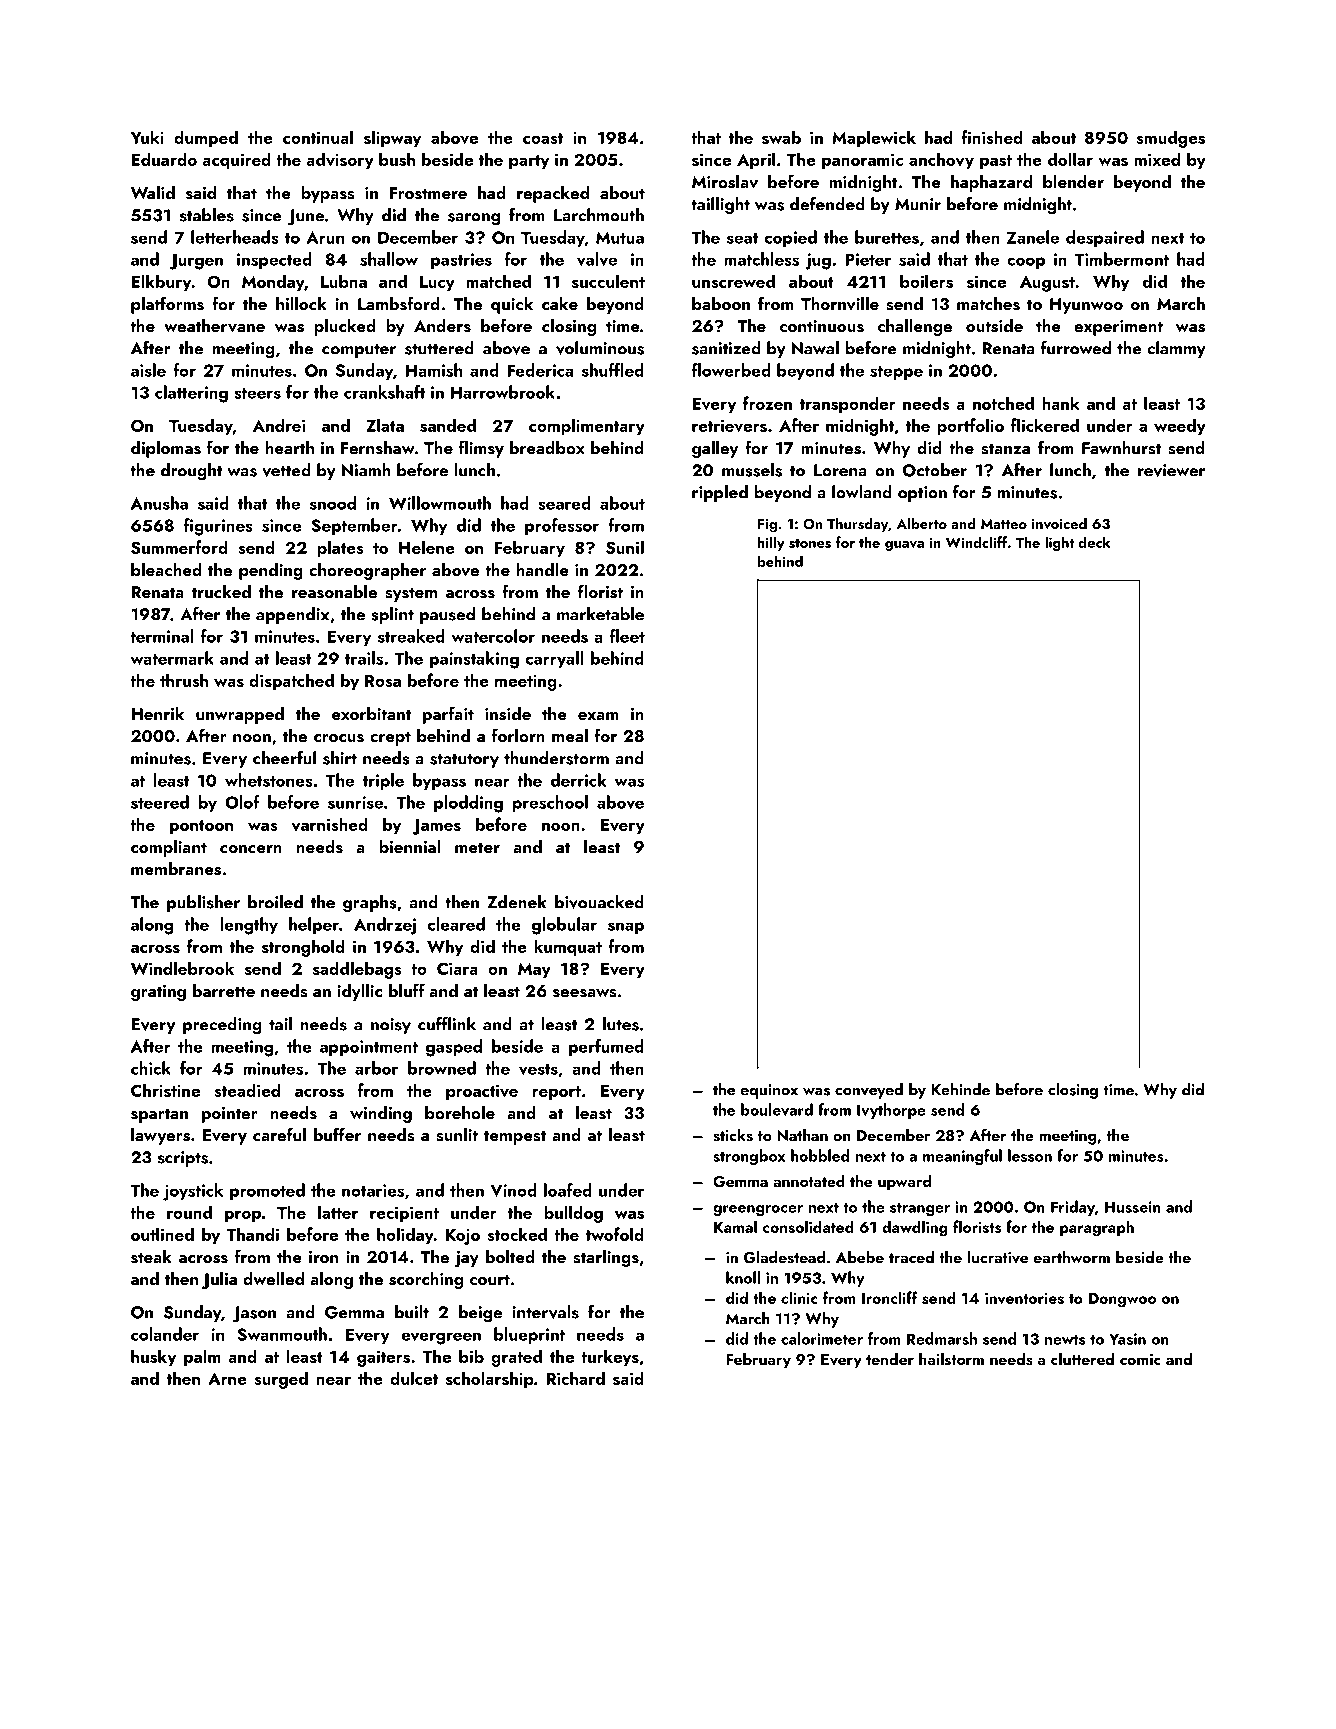 This screenshot has height=1729, width=1336. I want to click on Kehinde, so click(960, 1089).
